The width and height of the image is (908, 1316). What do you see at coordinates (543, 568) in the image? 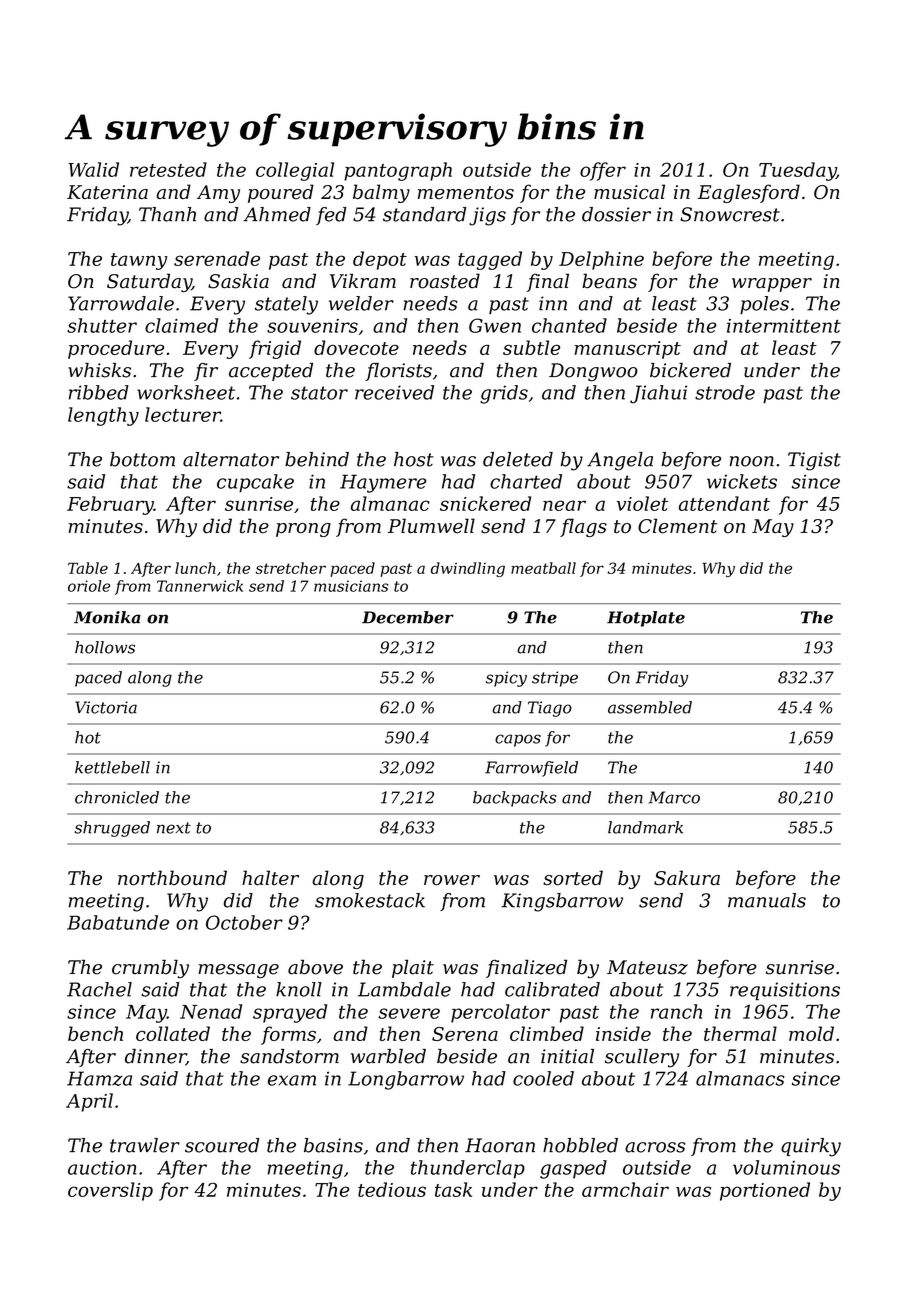
I see `meatball` at bounding box center [543, 568].
